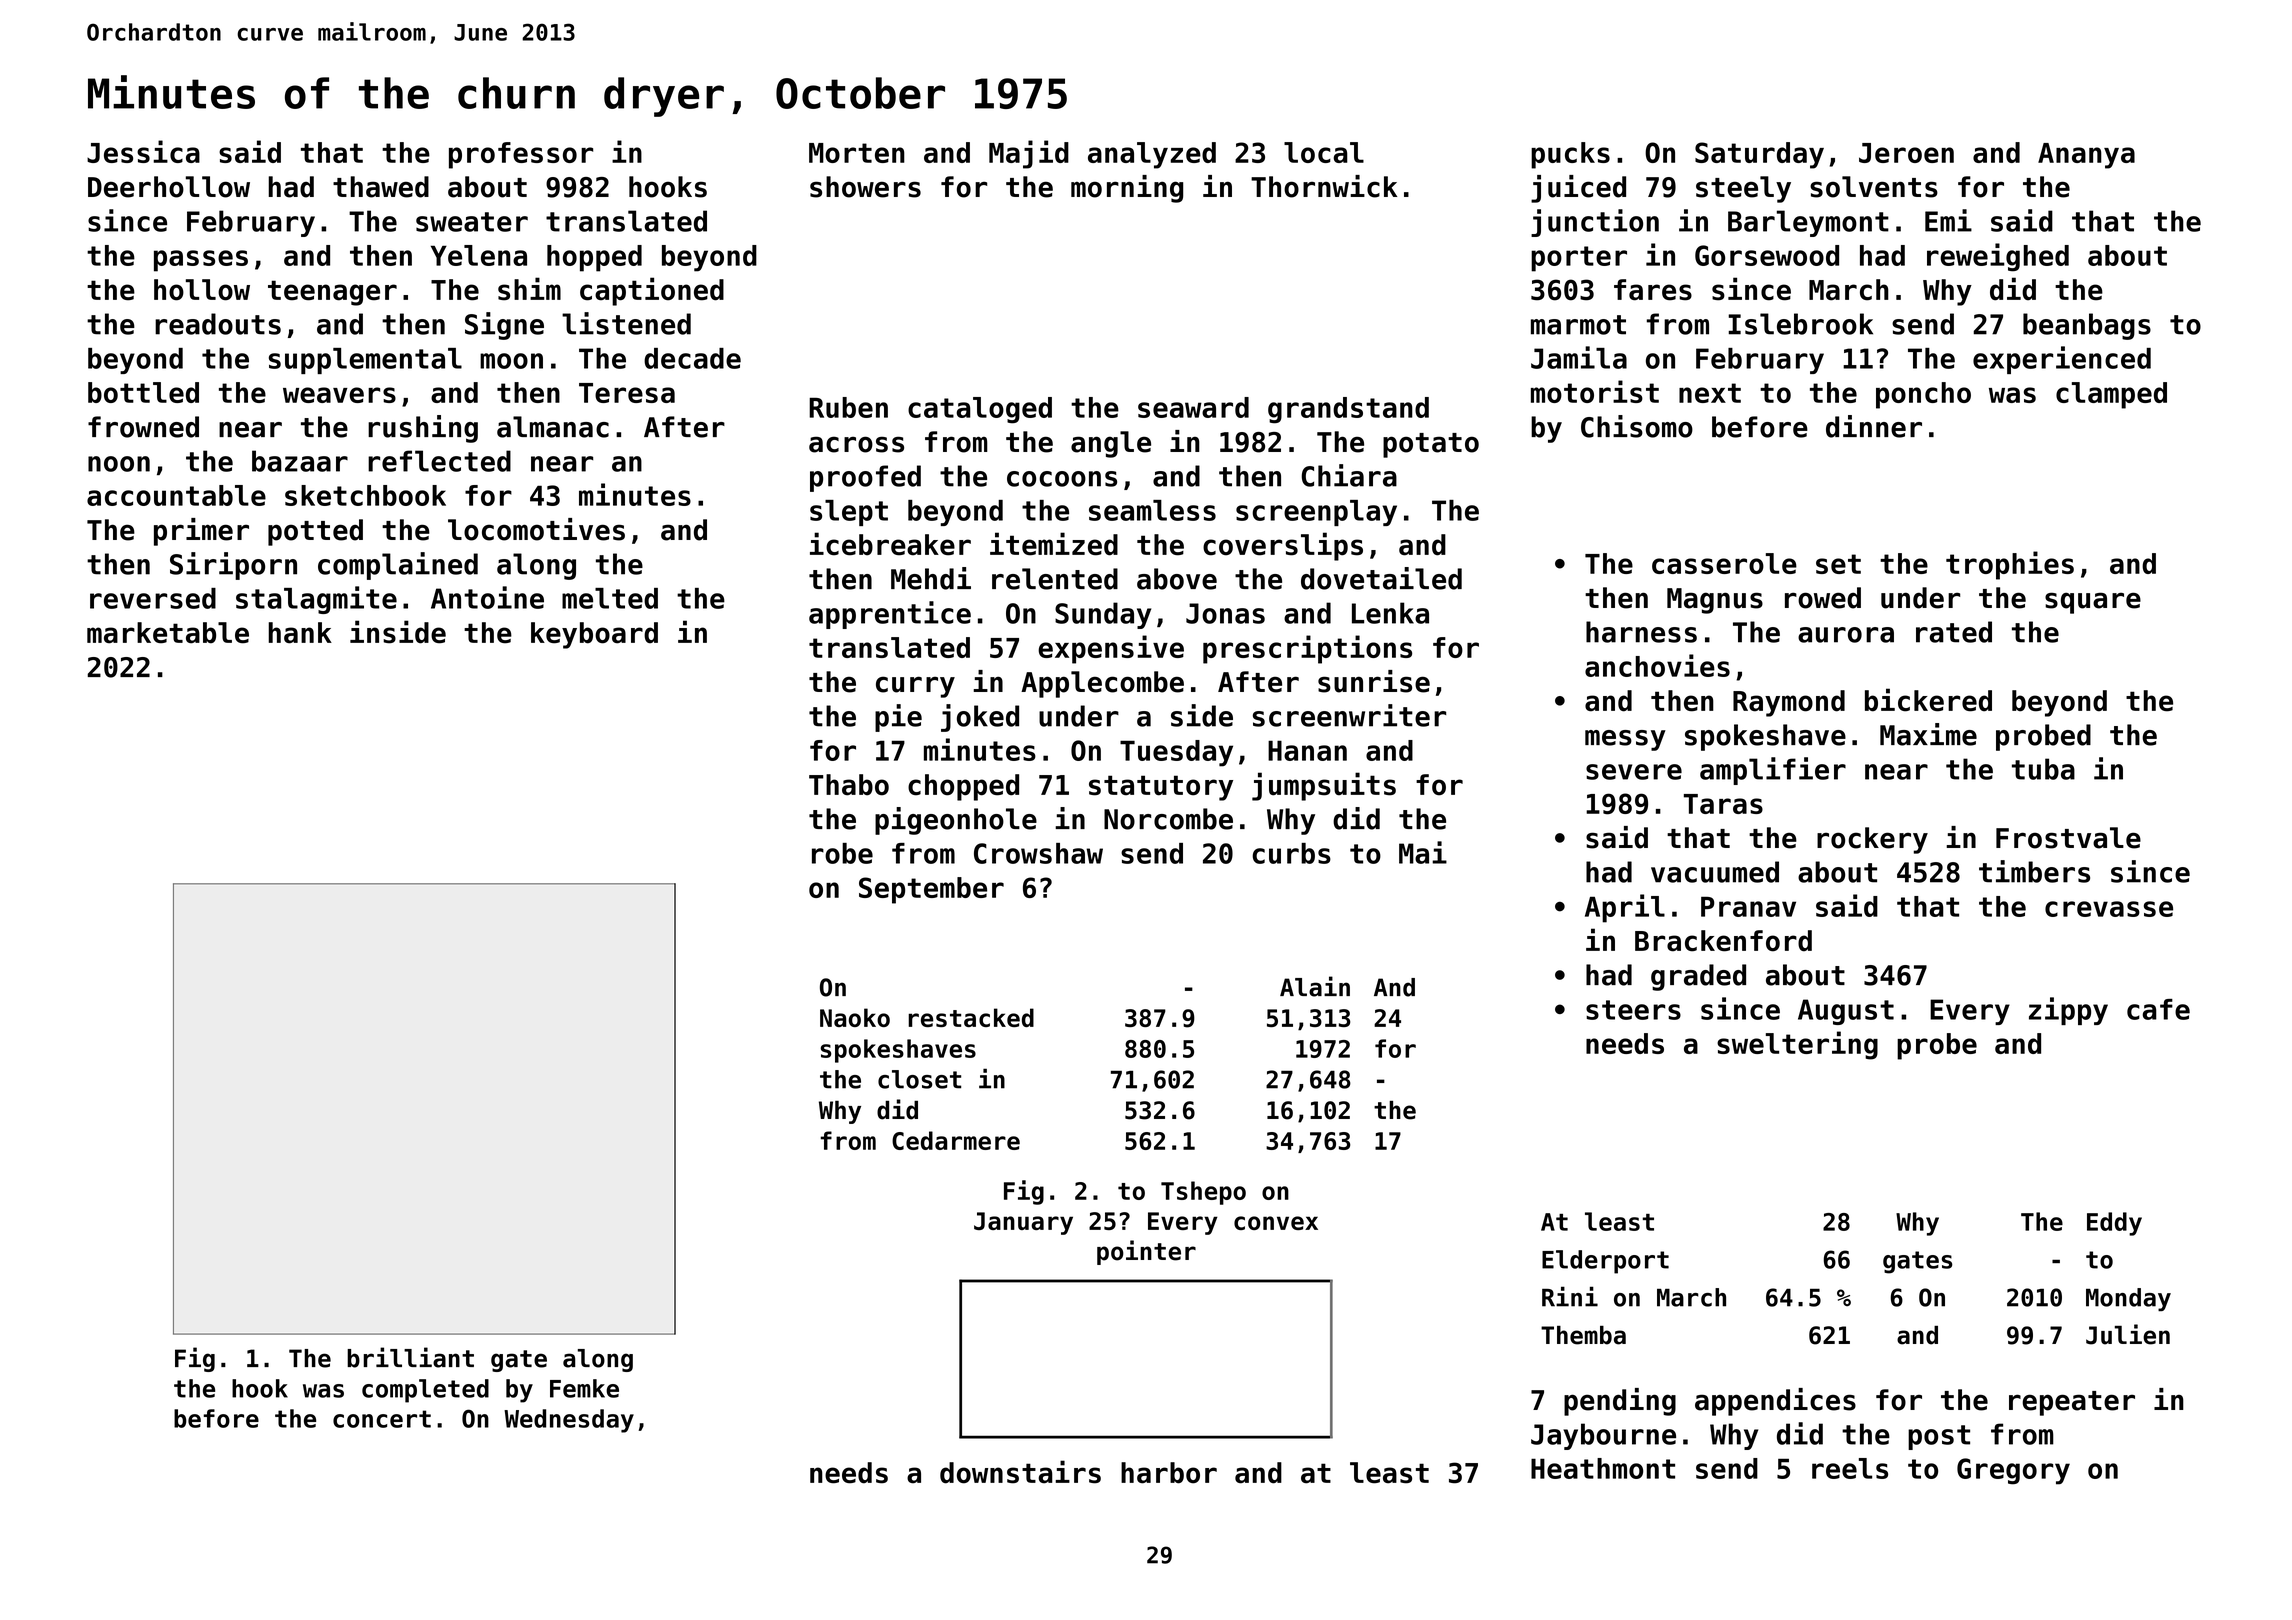 The height and width of the screenshot is (1620, 2292). I want to click on Jonas, so click(1225, 613).
